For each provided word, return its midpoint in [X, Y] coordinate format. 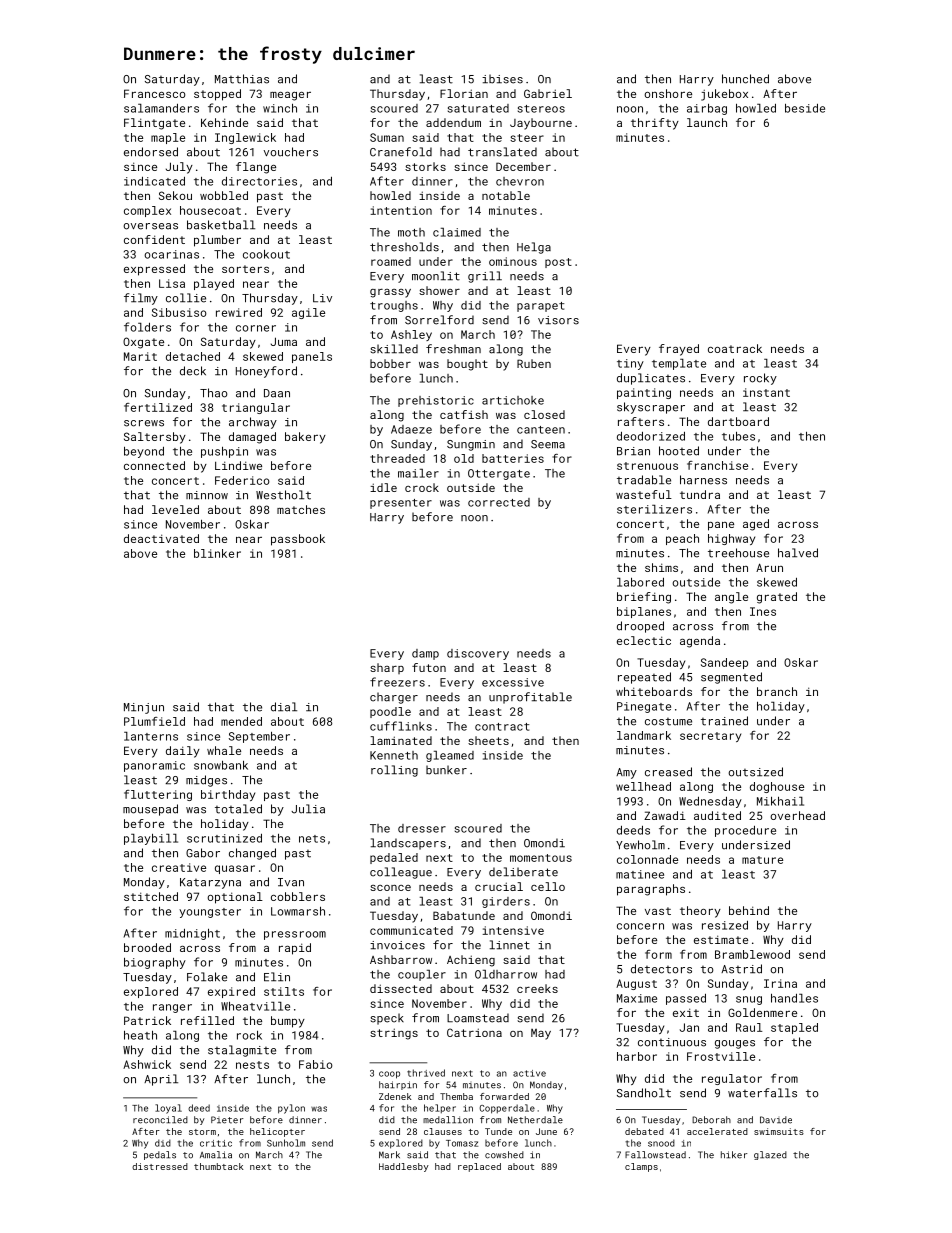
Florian [464, 93]
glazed [770, 1155]
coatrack [735, 348]
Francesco [154, 93]
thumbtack [219, 1166]
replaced [479, 1167]
